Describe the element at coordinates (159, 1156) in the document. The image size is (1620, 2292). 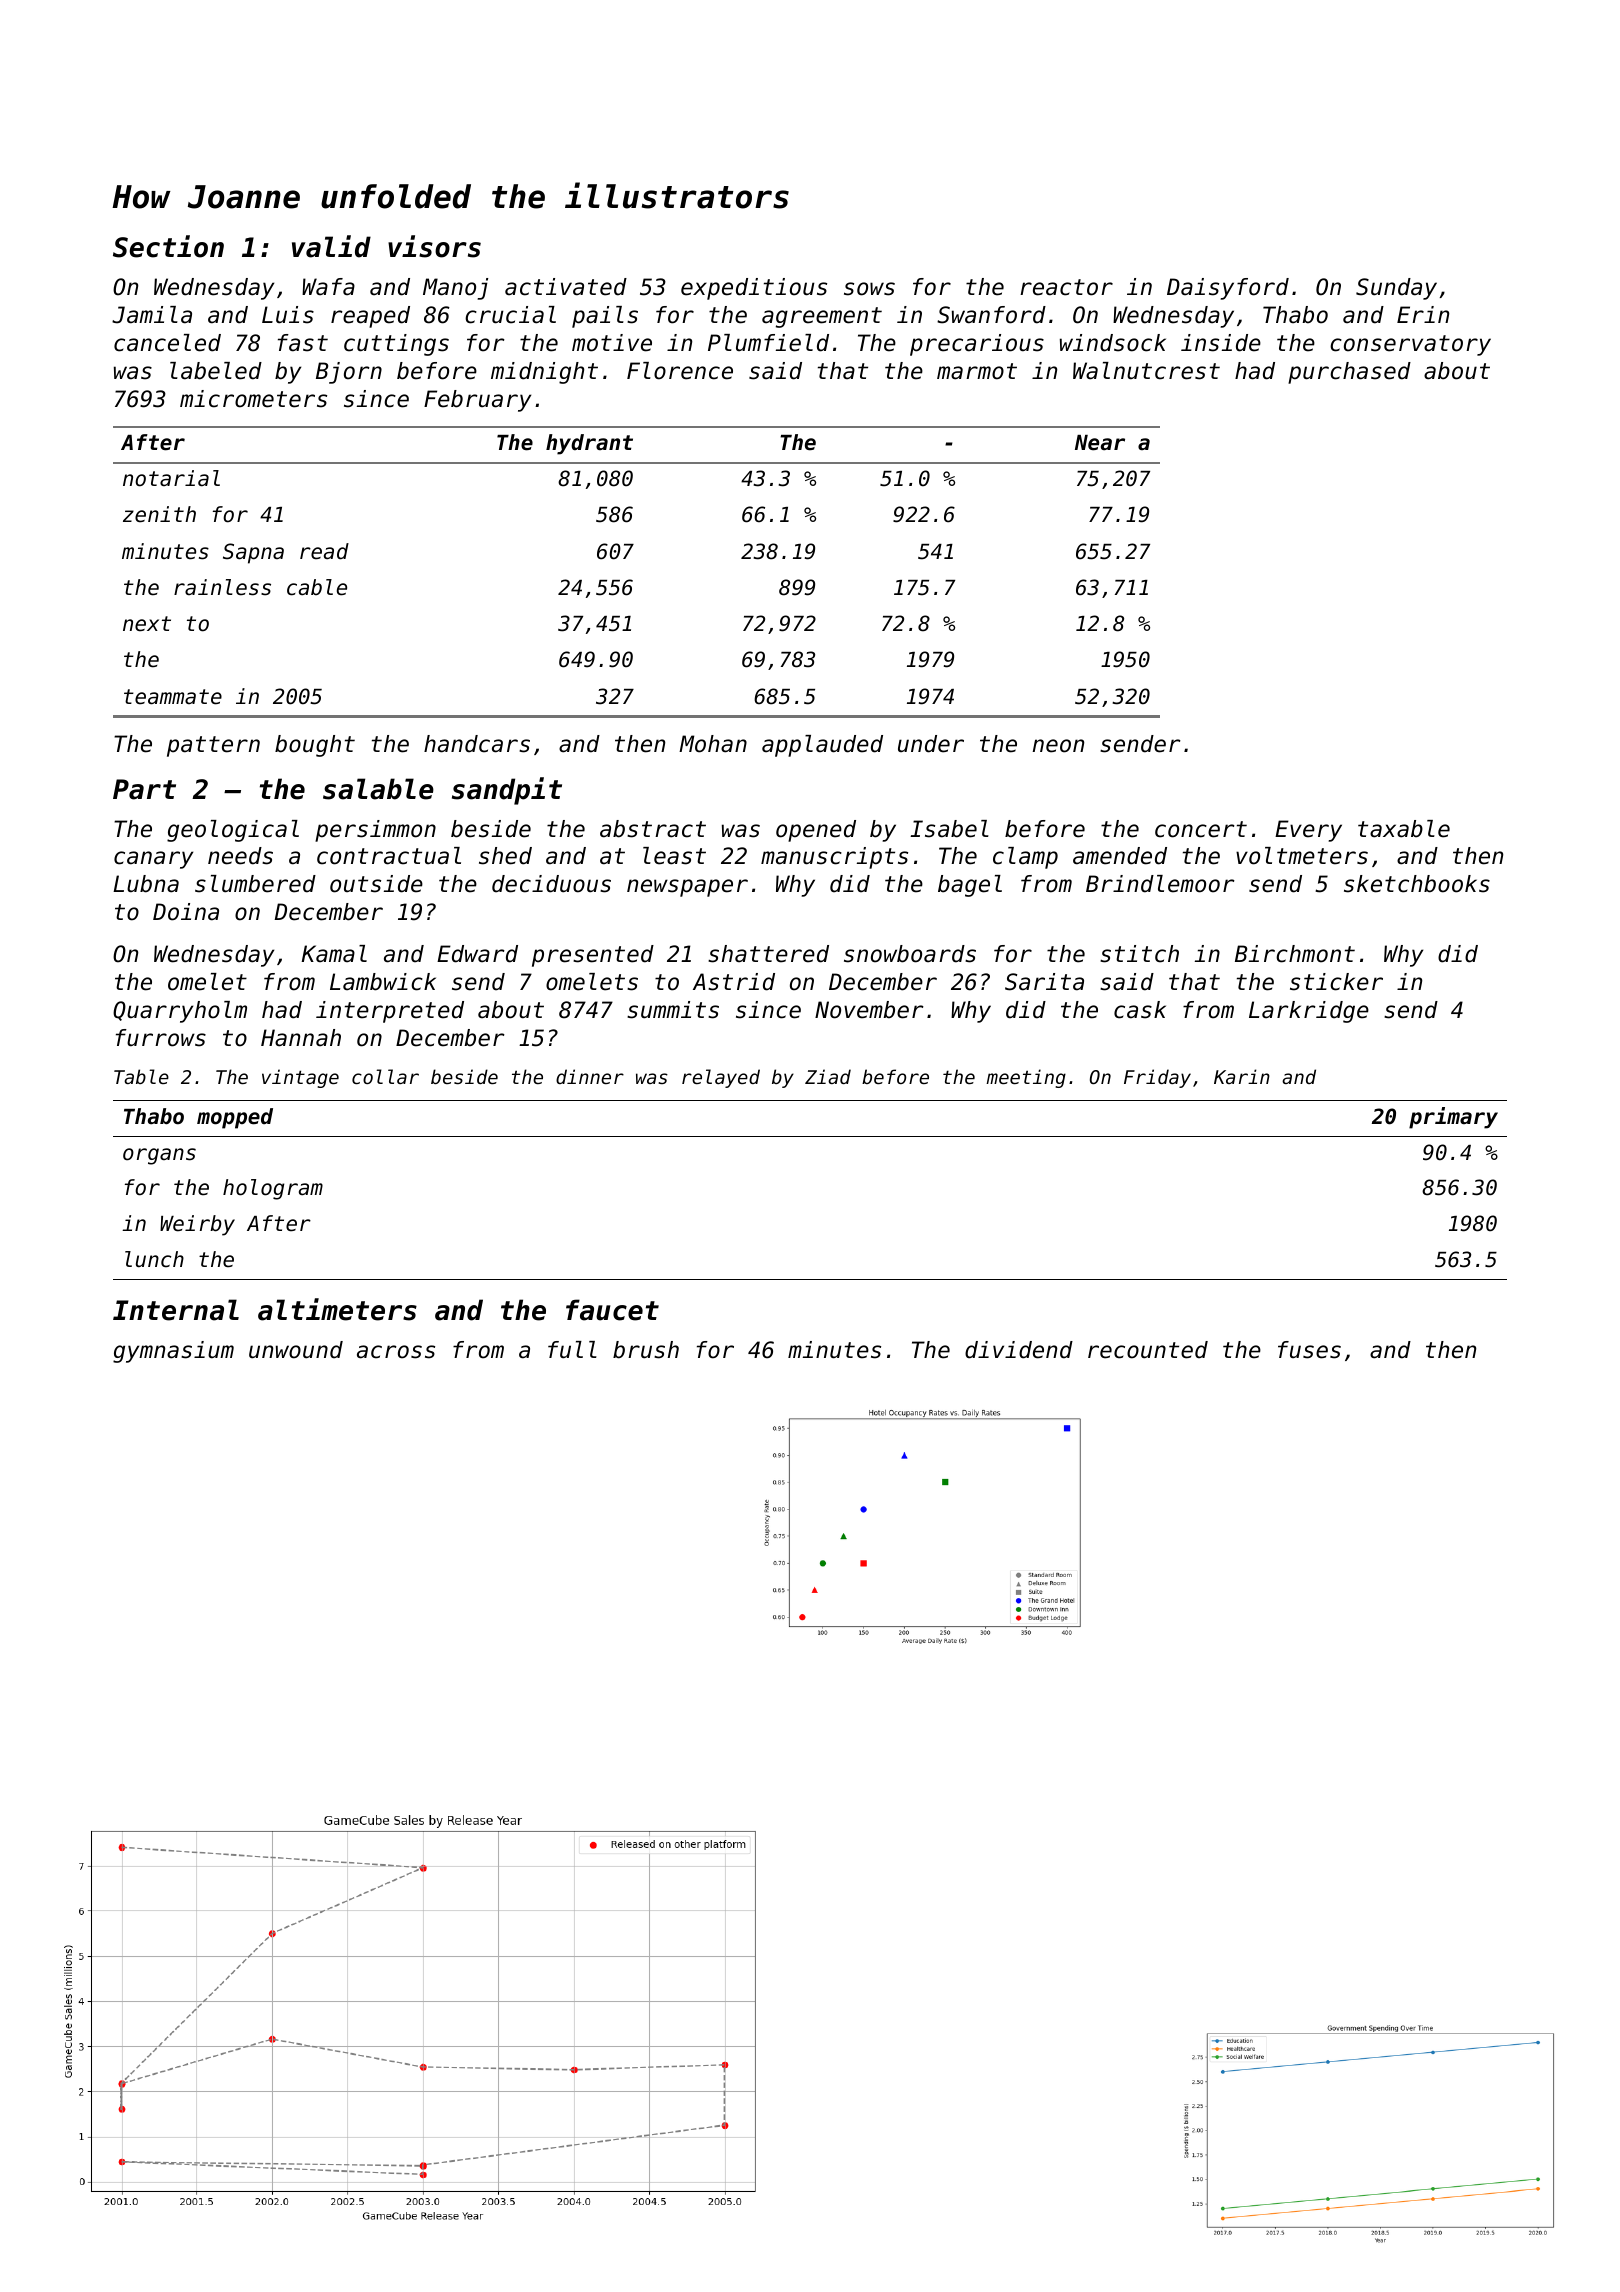
I see `organs` at that location.
